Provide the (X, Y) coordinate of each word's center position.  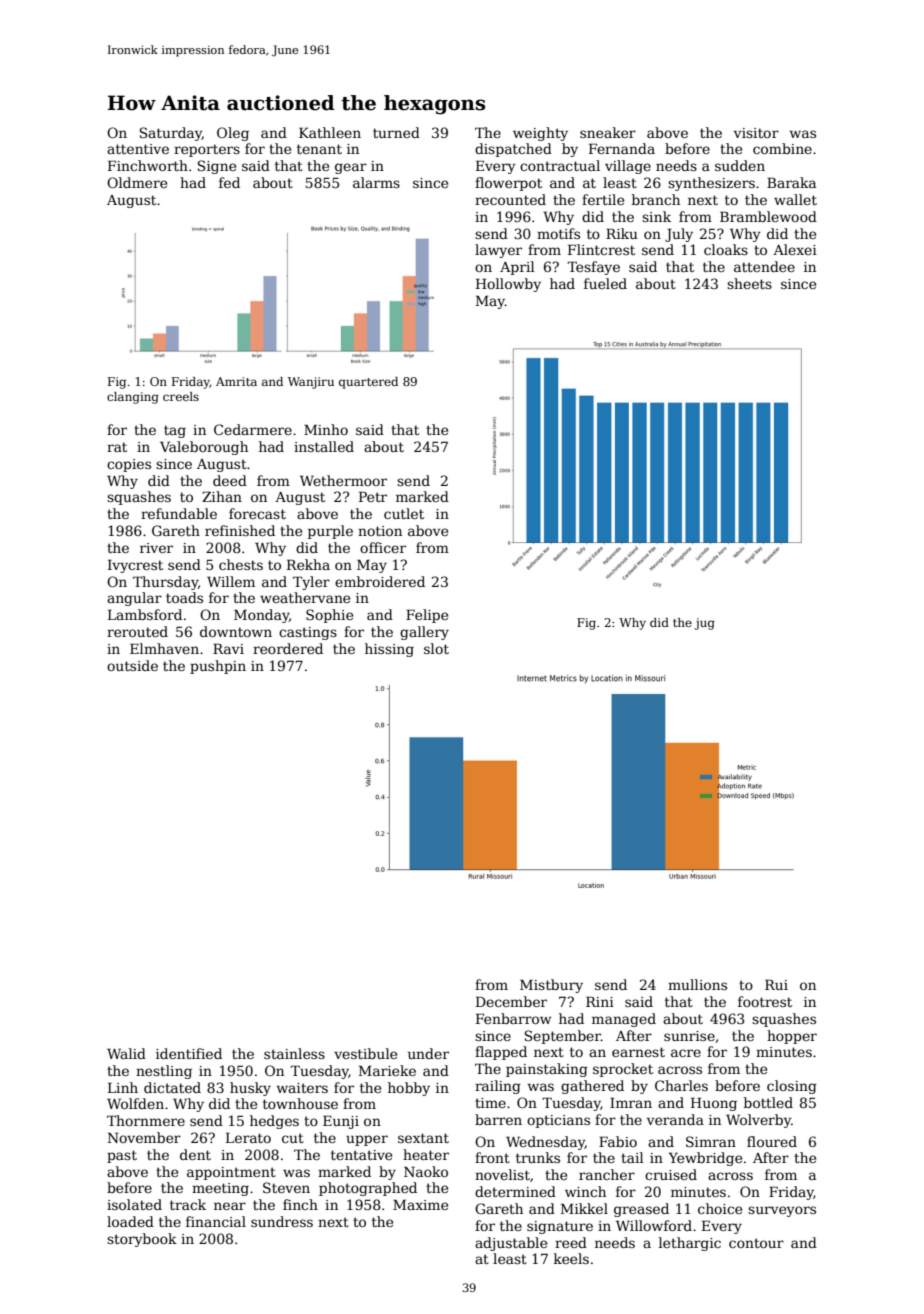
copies (129, 465)
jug (704, 624)
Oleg (233, 134)
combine (782, 148)
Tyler (311, 583)
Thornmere (146, 1120)
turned (396, 132)
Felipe (427, 616)
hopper (792, 1037)
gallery (424, 633)
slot (436, 648)
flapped (501, 1053)
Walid (126, 1053)
